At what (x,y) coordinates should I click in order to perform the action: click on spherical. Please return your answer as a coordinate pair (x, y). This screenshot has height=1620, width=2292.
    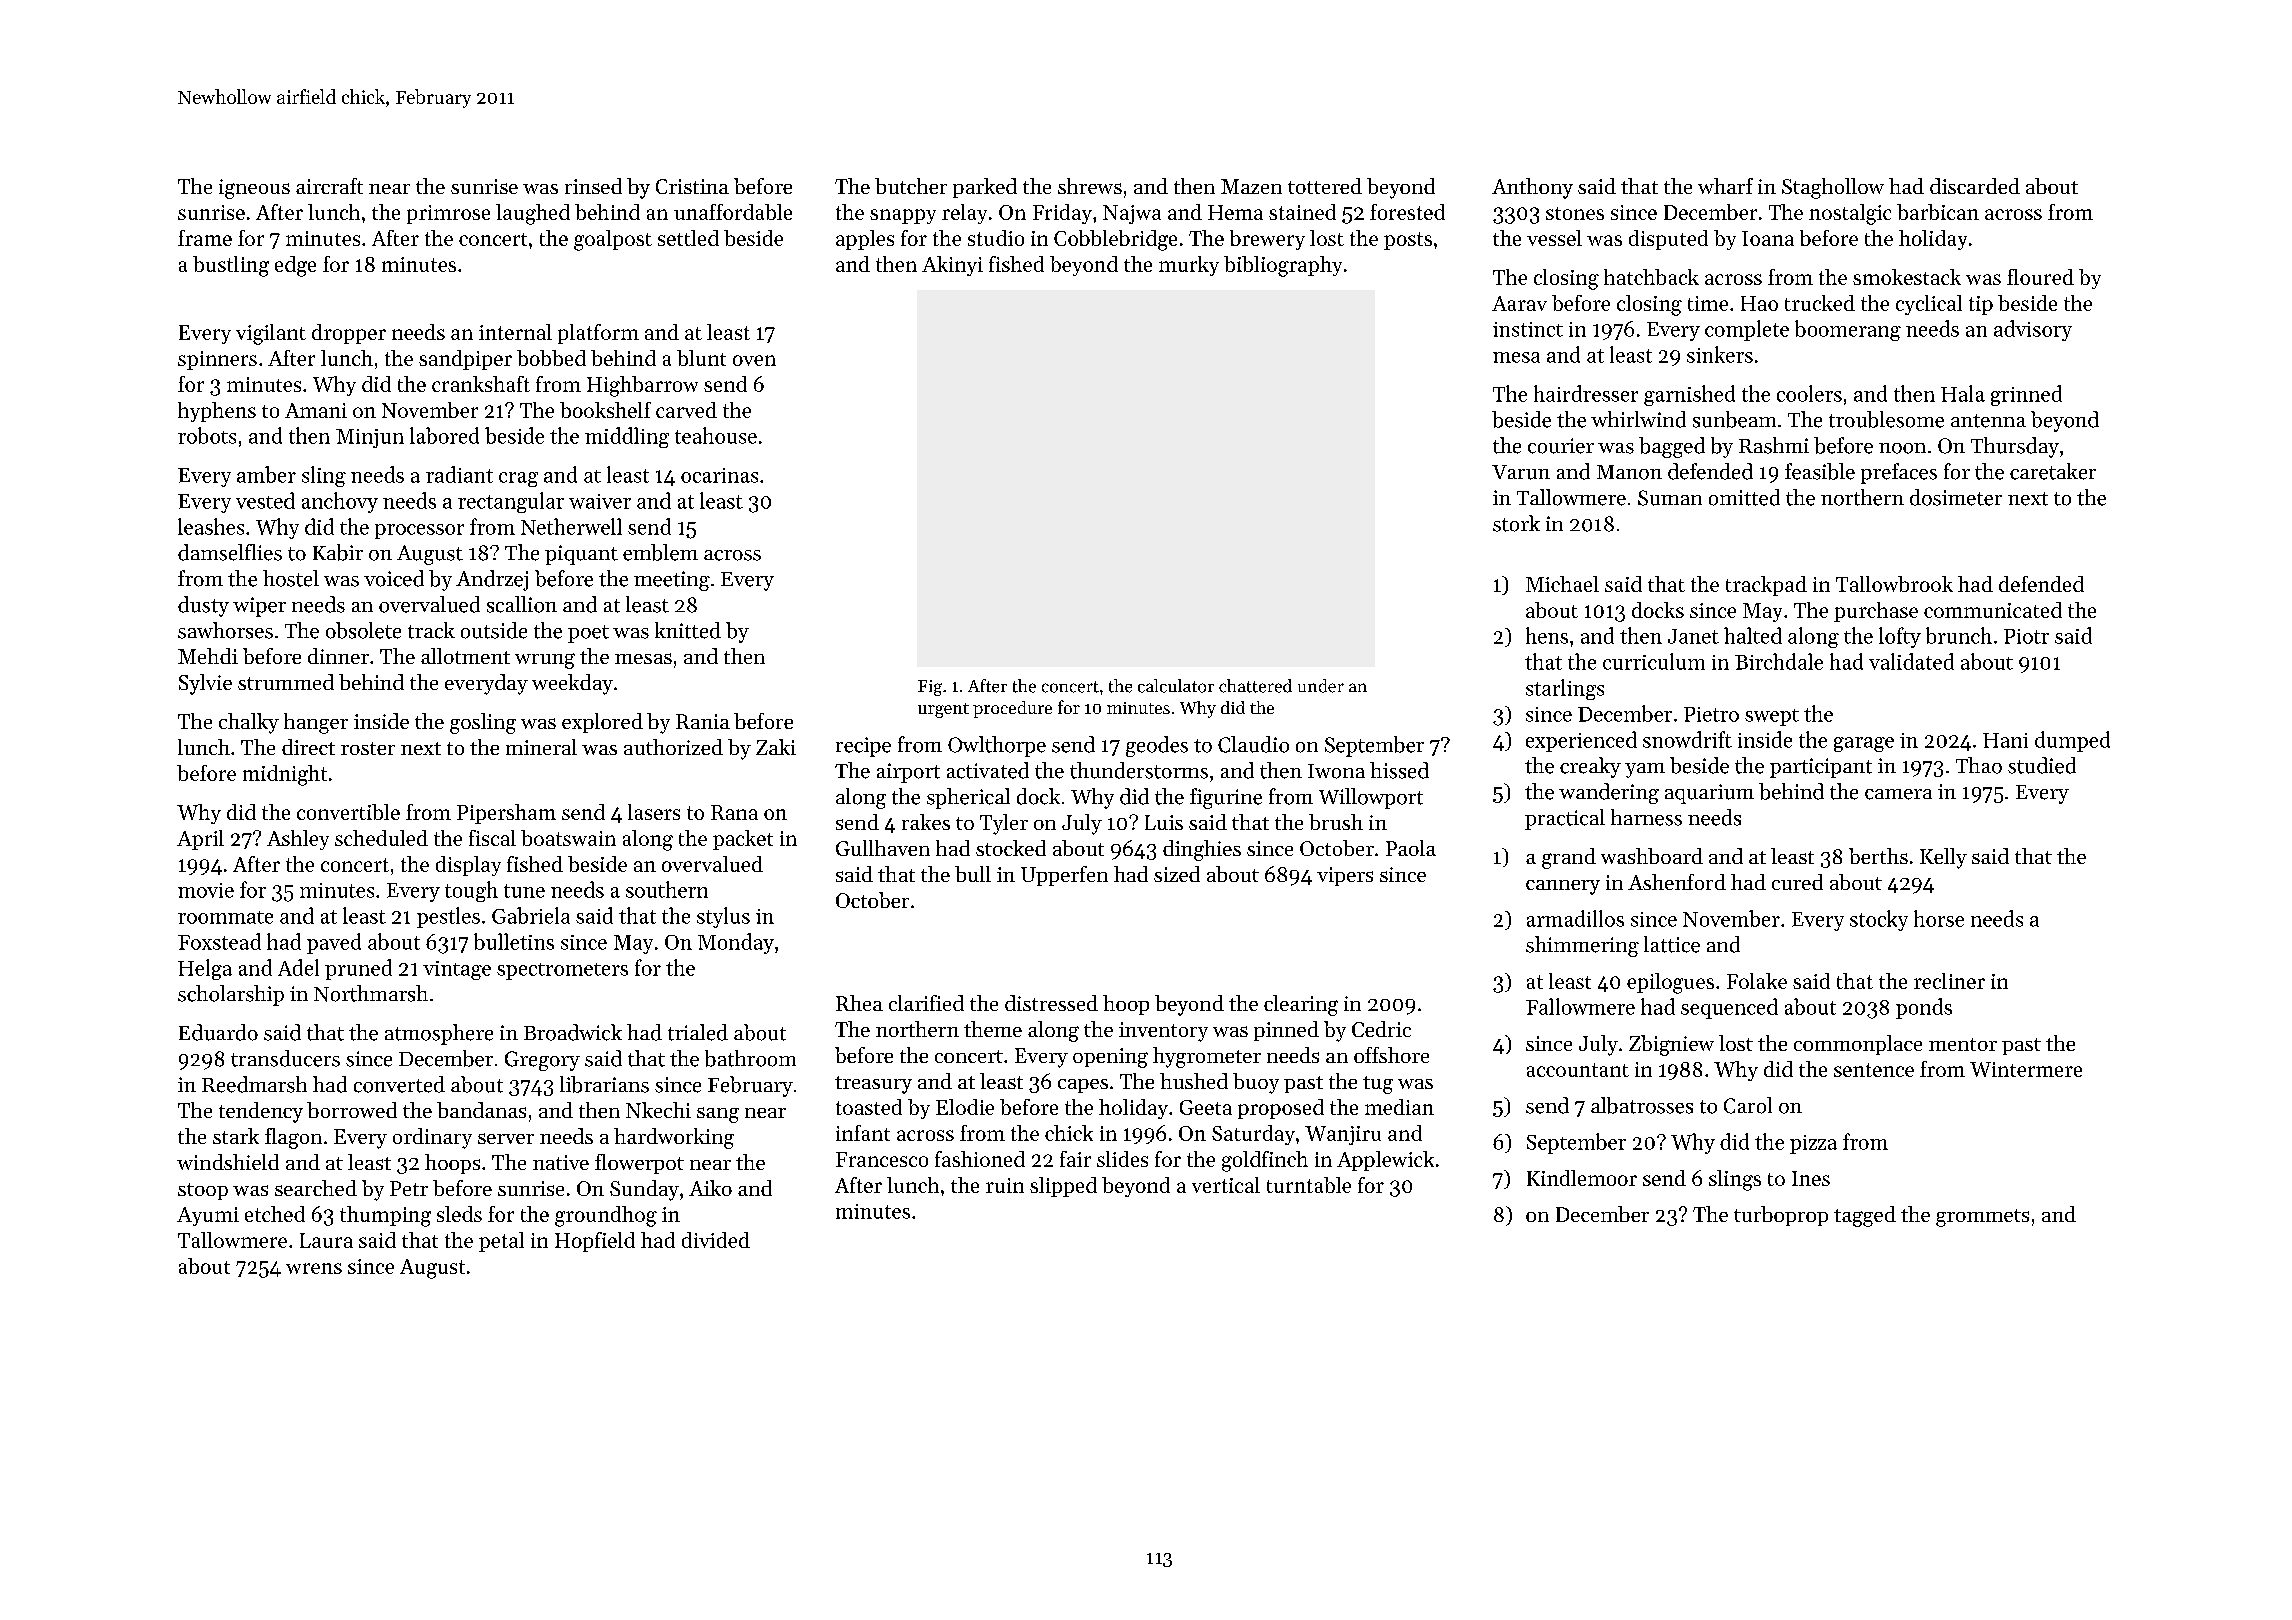
    Looking at the image, I should click on (968, 798).
